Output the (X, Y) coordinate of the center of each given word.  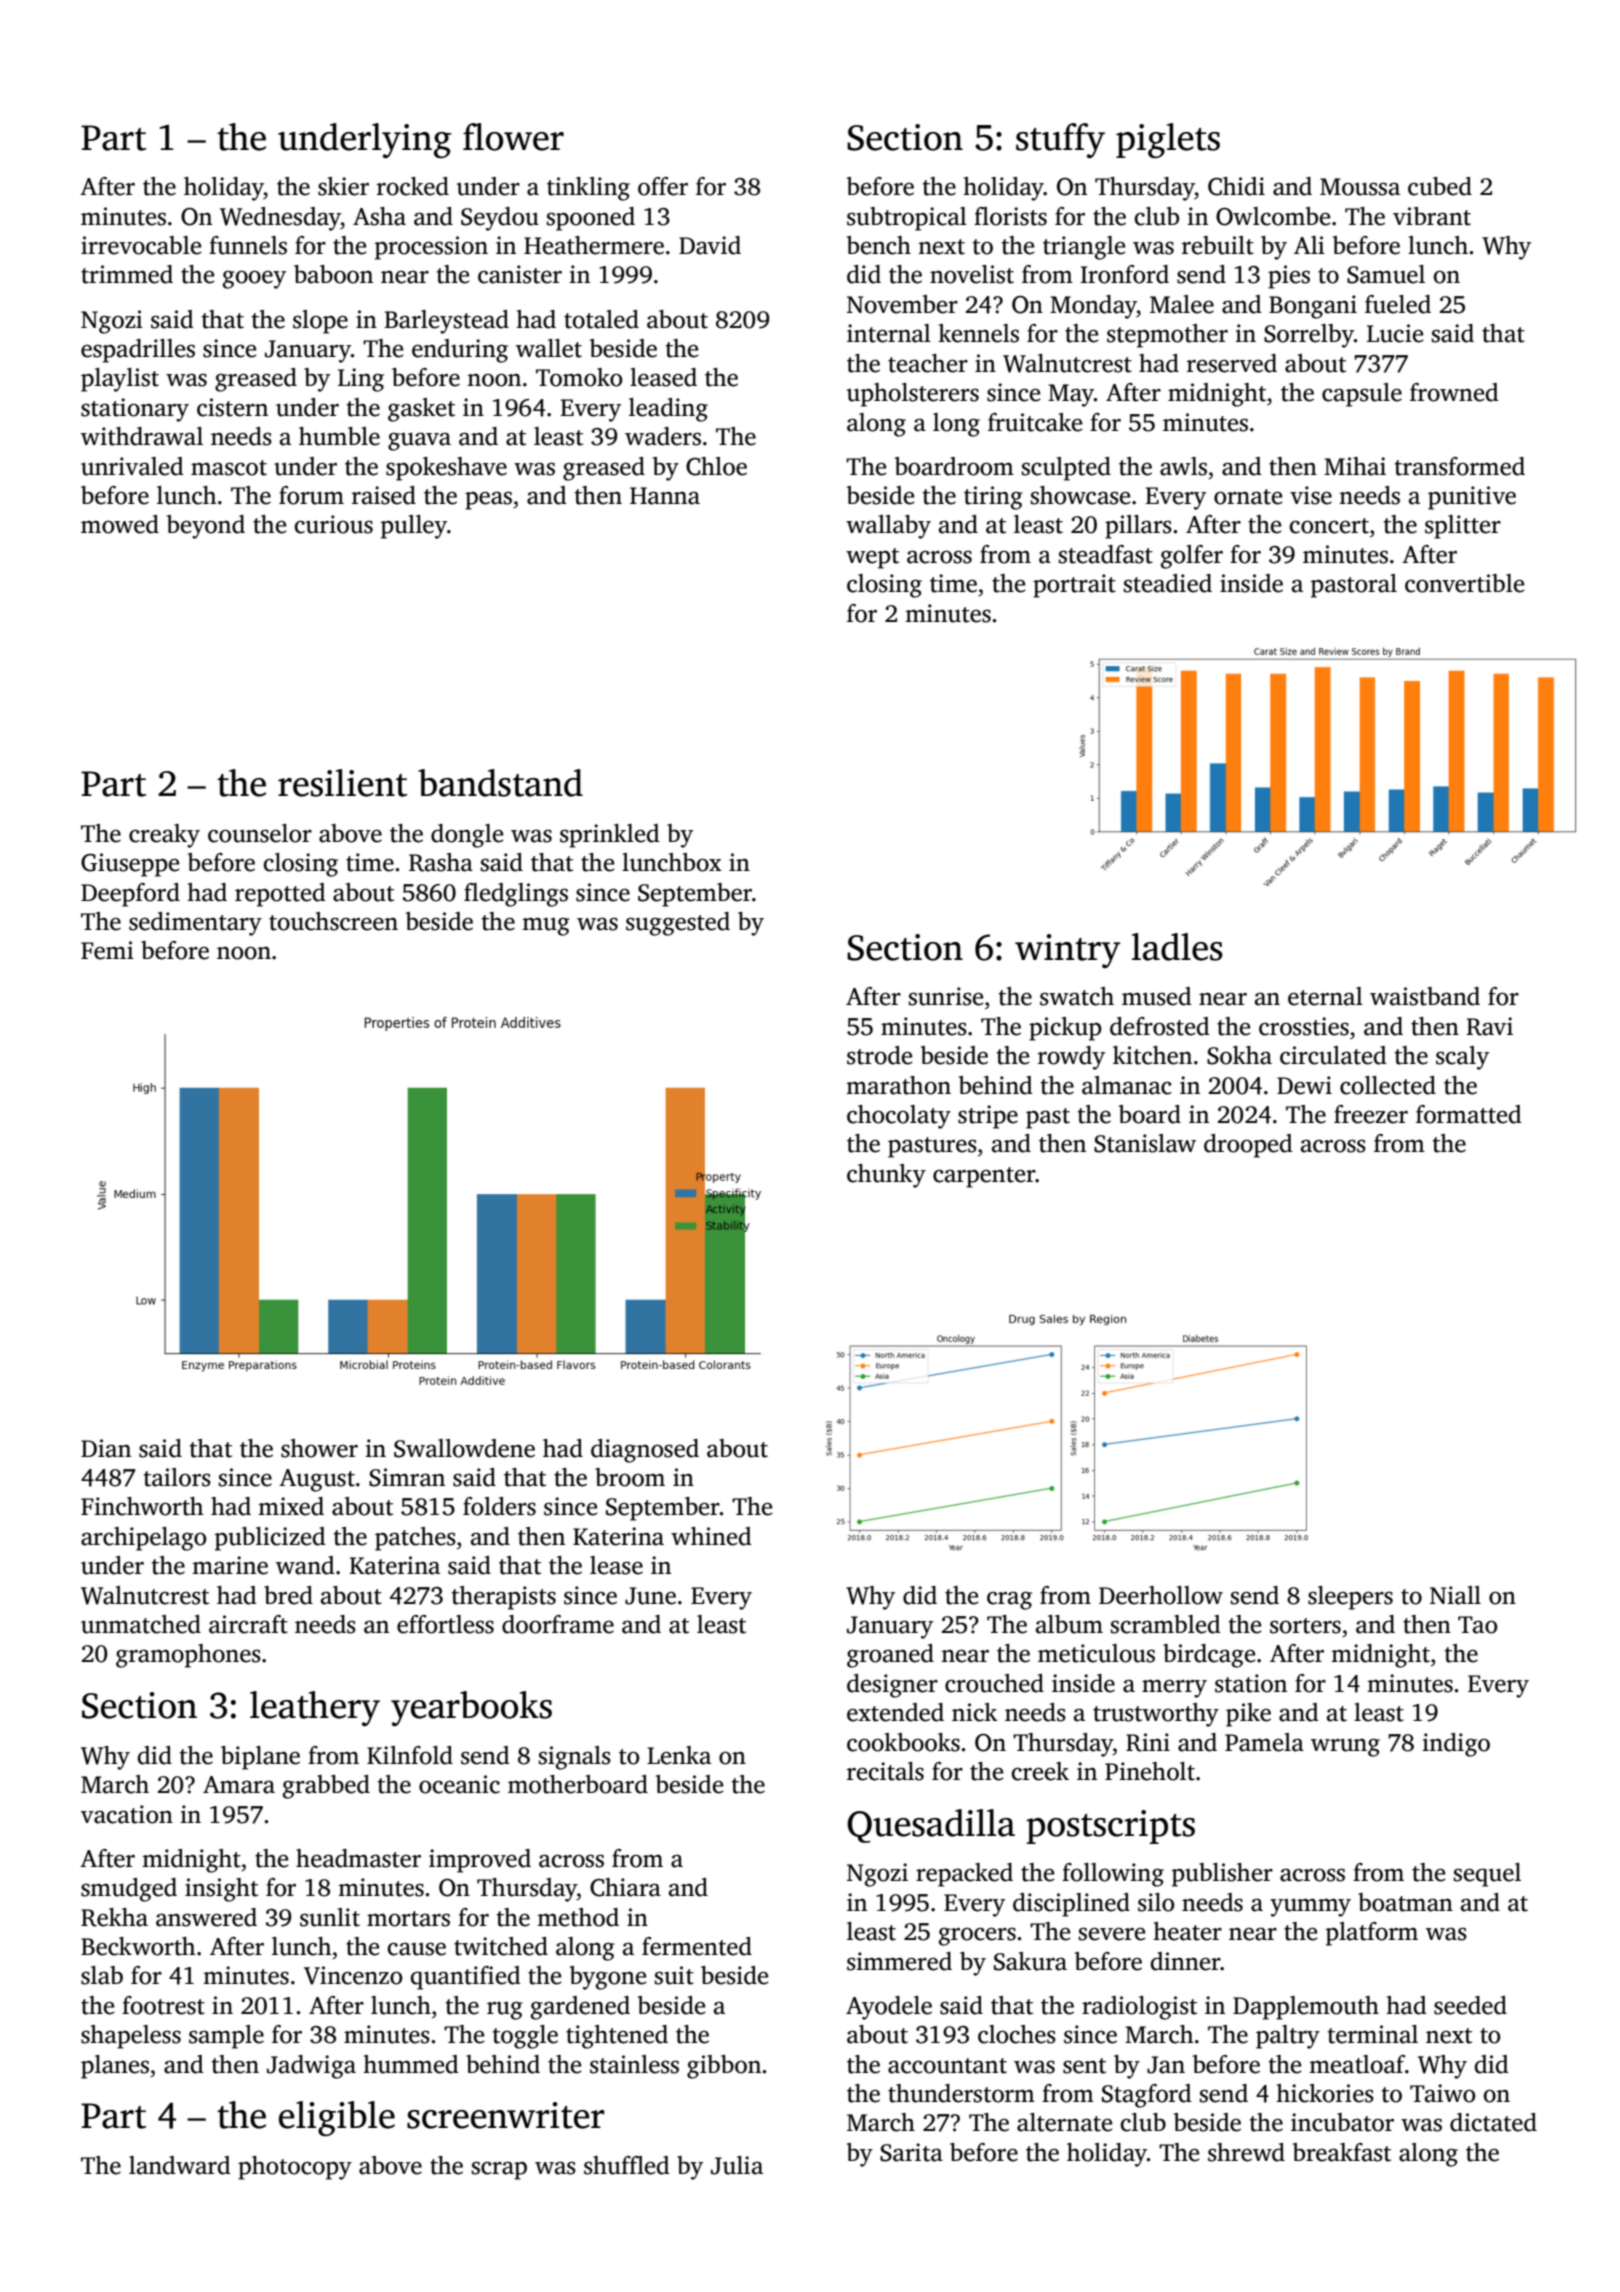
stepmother (1167, 336)
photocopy (295, 2168)
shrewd (1246, 2152)
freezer (1371, 1114)
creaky (164, 836)
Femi (107, 950)
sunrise (945, 996)
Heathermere (594, 245)
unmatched (141, 1624)
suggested (678, 924)
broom (630, 1477)
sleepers (1350, 1598)
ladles (1177, 947)
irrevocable (141, 245)
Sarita (911, 2152)
